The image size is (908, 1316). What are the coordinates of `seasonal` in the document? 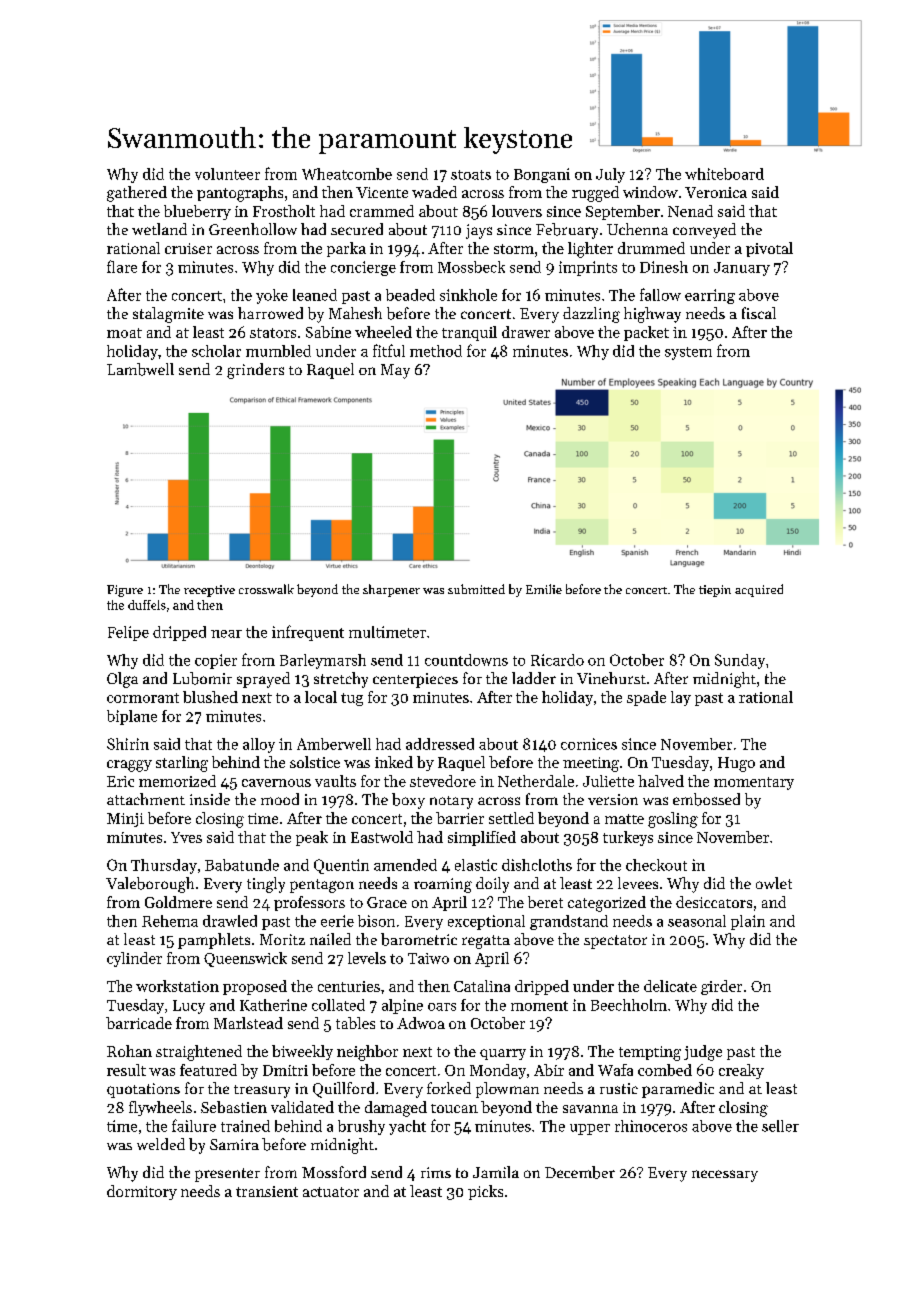 It's located at (697, 921).
